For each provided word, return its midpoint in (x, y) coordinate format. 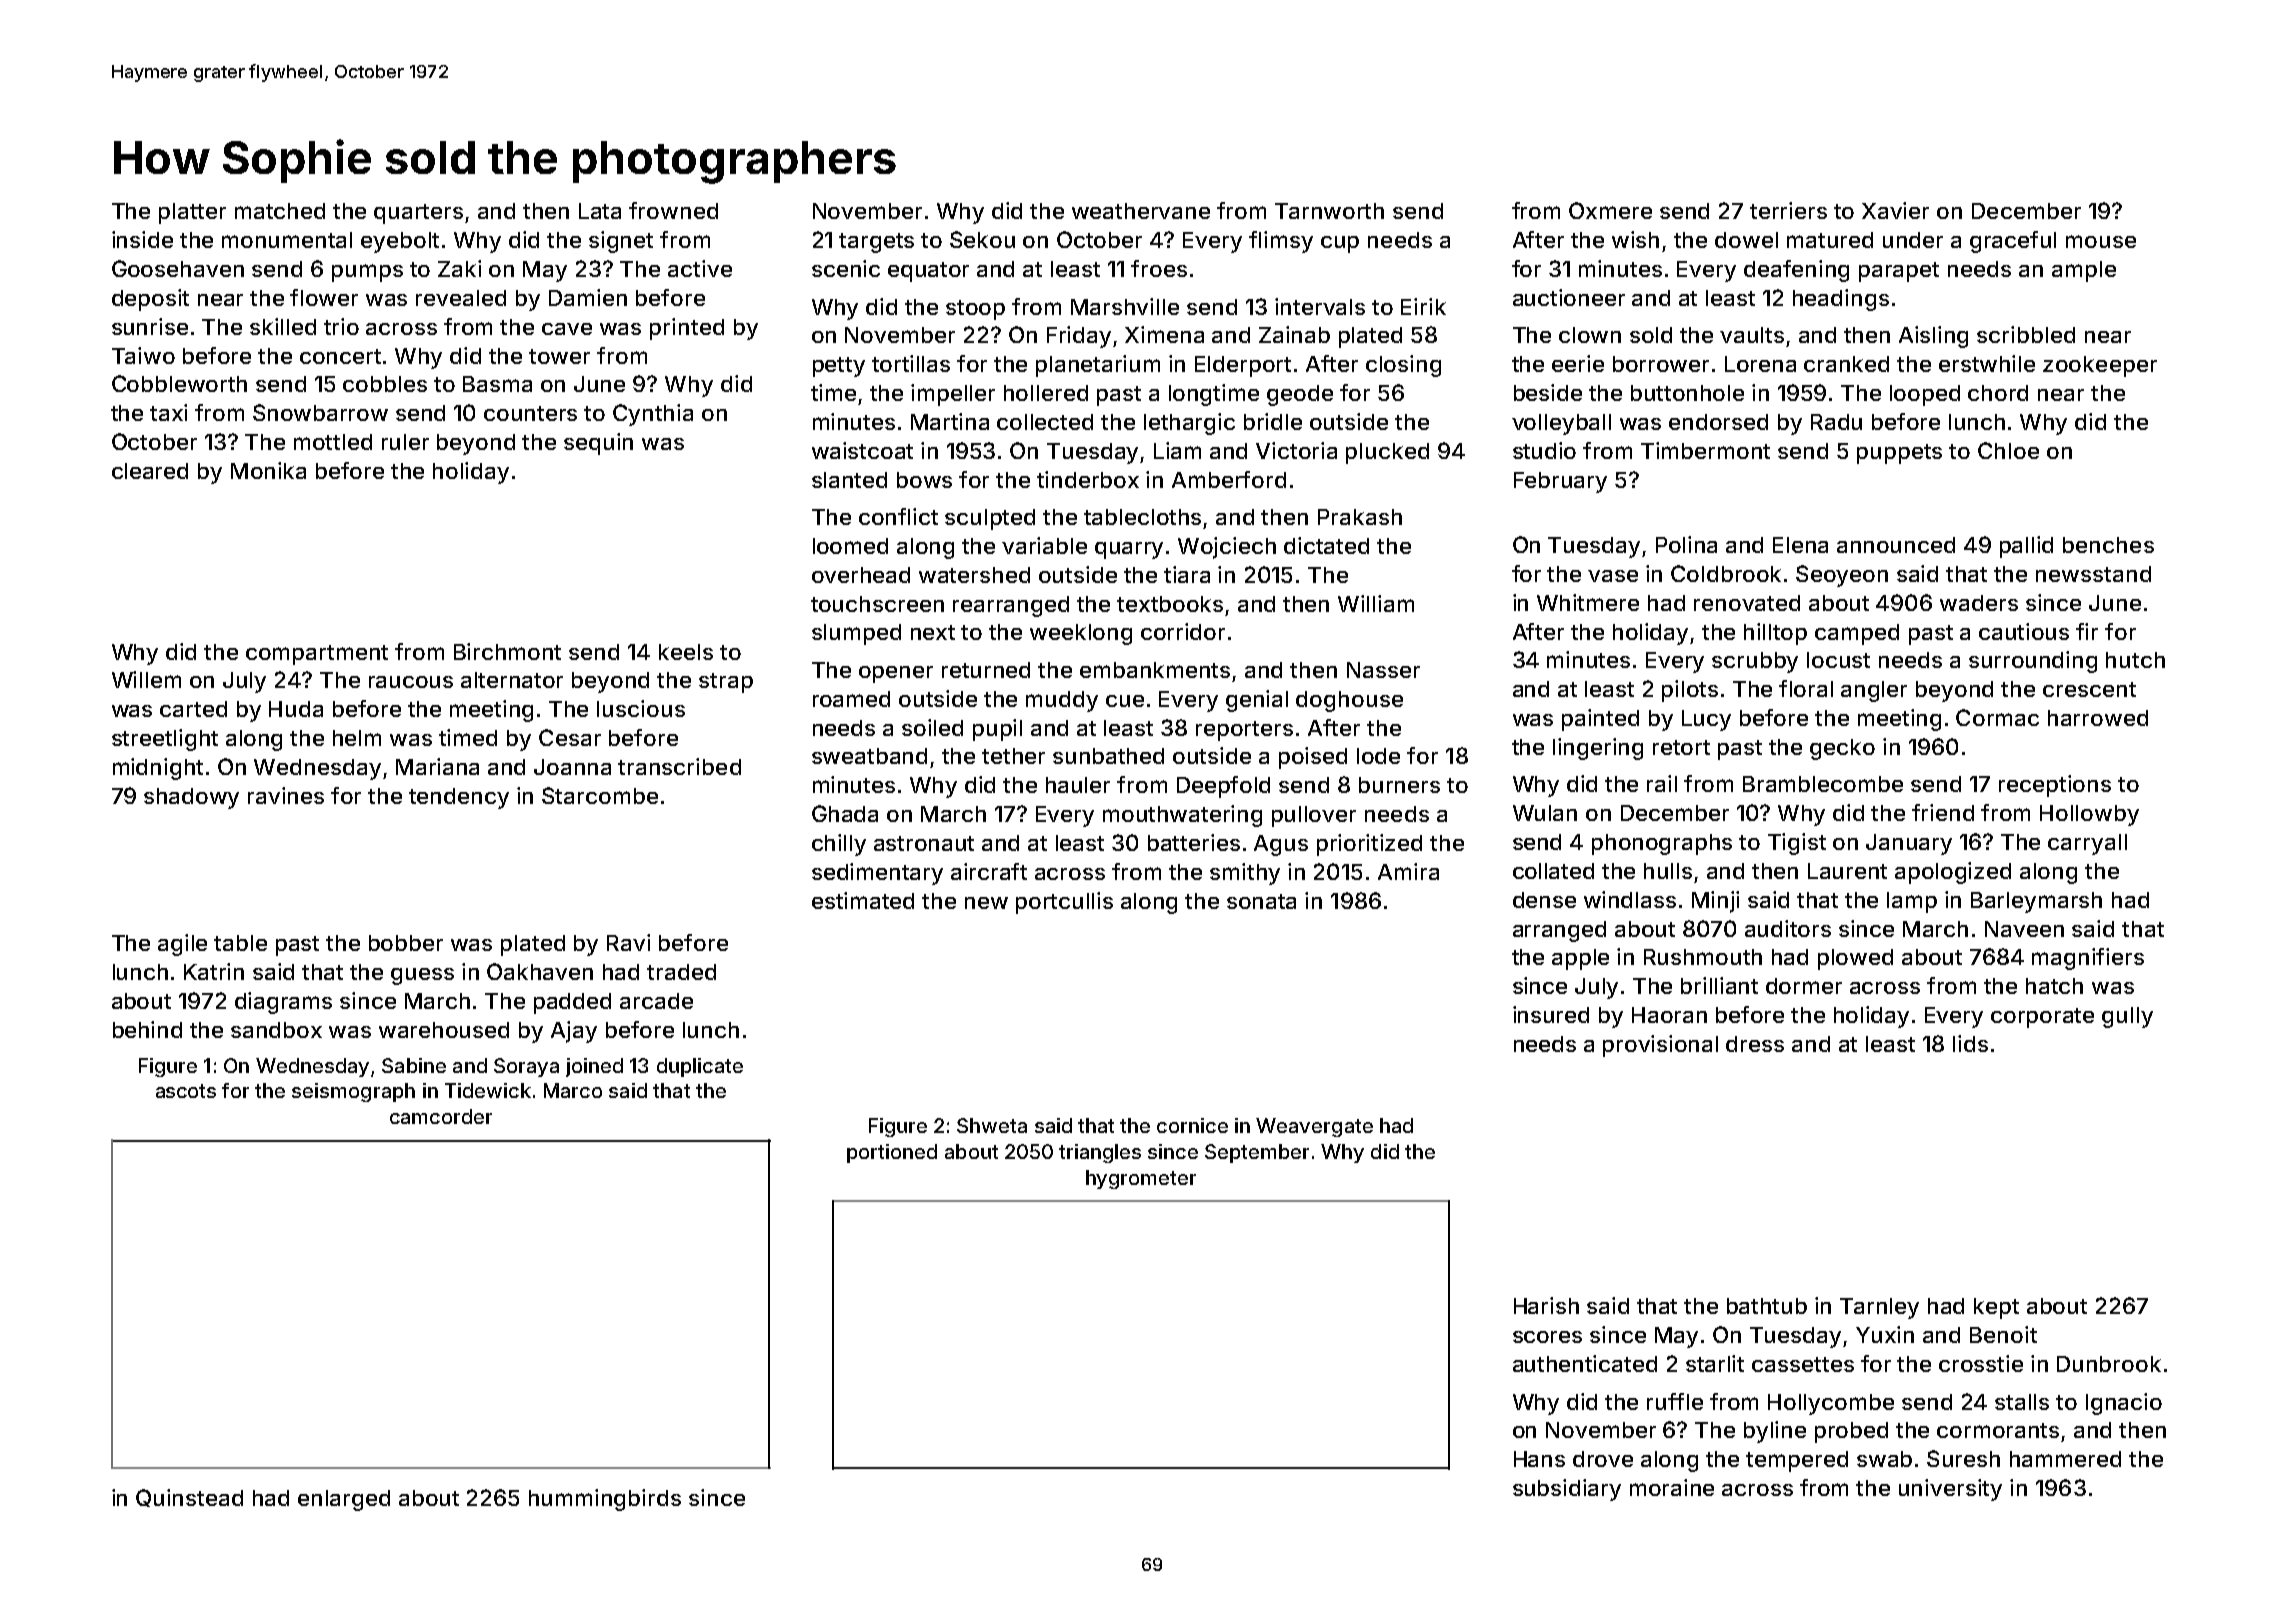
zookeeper (2100, 366)
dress (1755, 1044)
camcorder (441, 1116)
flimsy (1281, 242)
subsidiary (1567, 1490)
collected (1045, 422)
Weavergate (1314, 1127)
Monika (268, 470)
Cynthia (653, 415)
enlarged (344, 1500)
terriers (1788, 210)
